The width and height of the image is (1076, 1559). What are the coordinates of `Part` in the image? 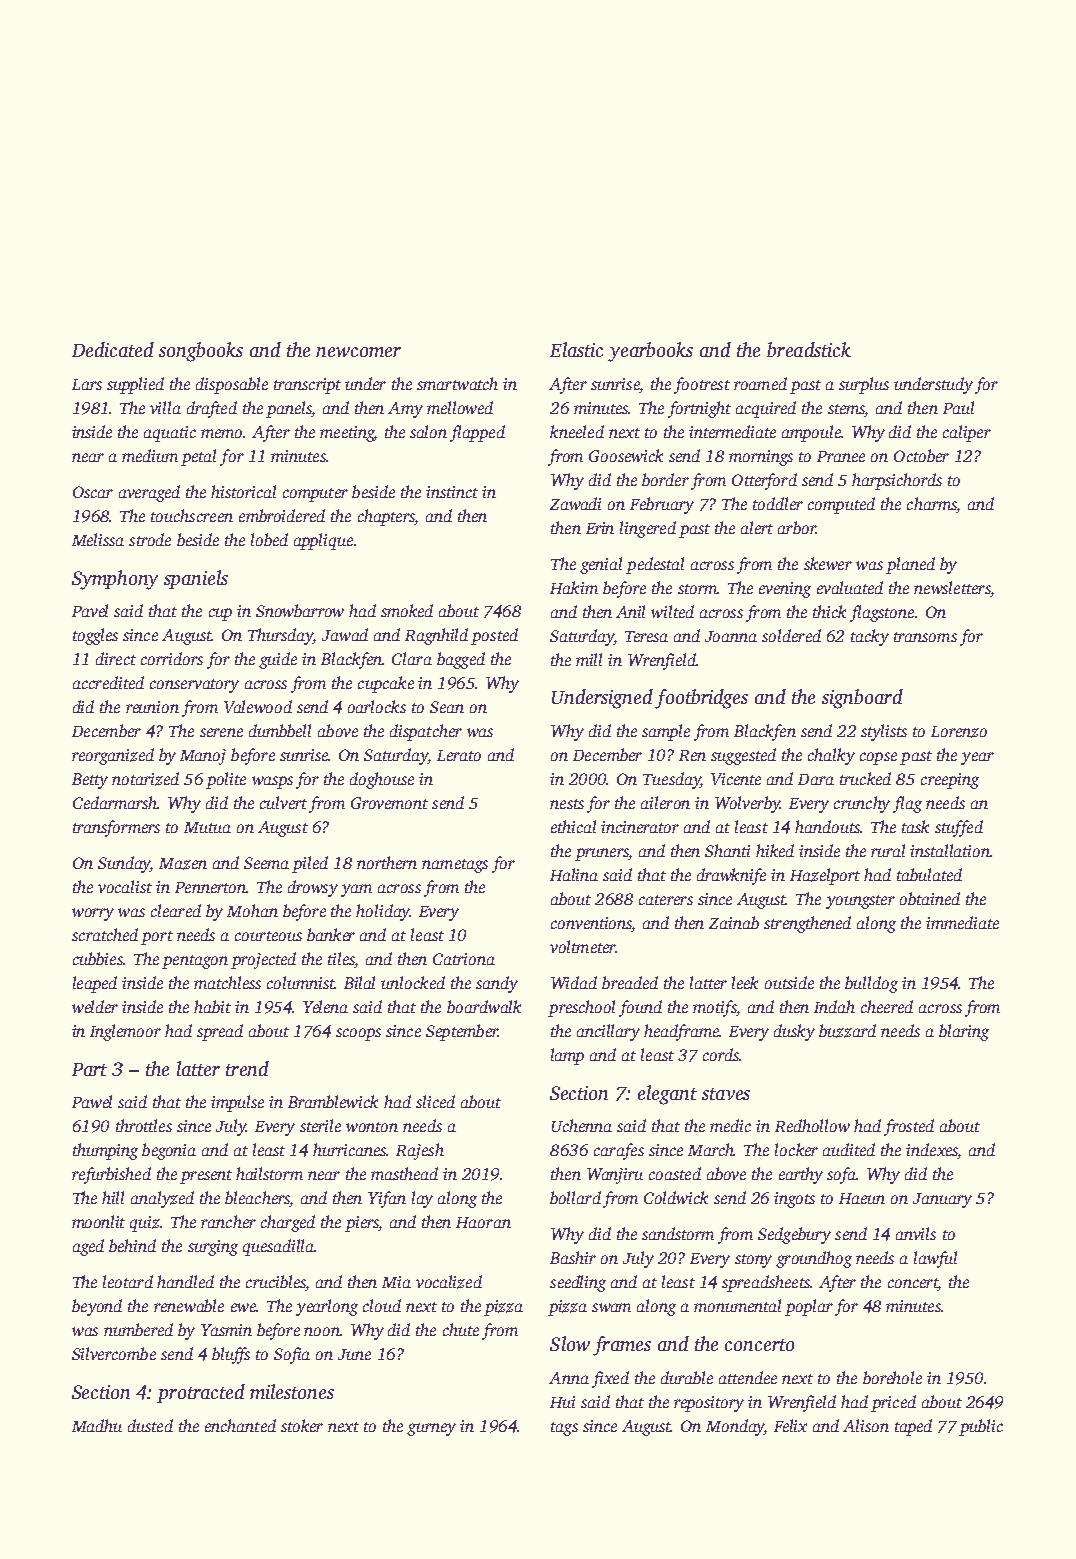 It's located at (89, 1069).
